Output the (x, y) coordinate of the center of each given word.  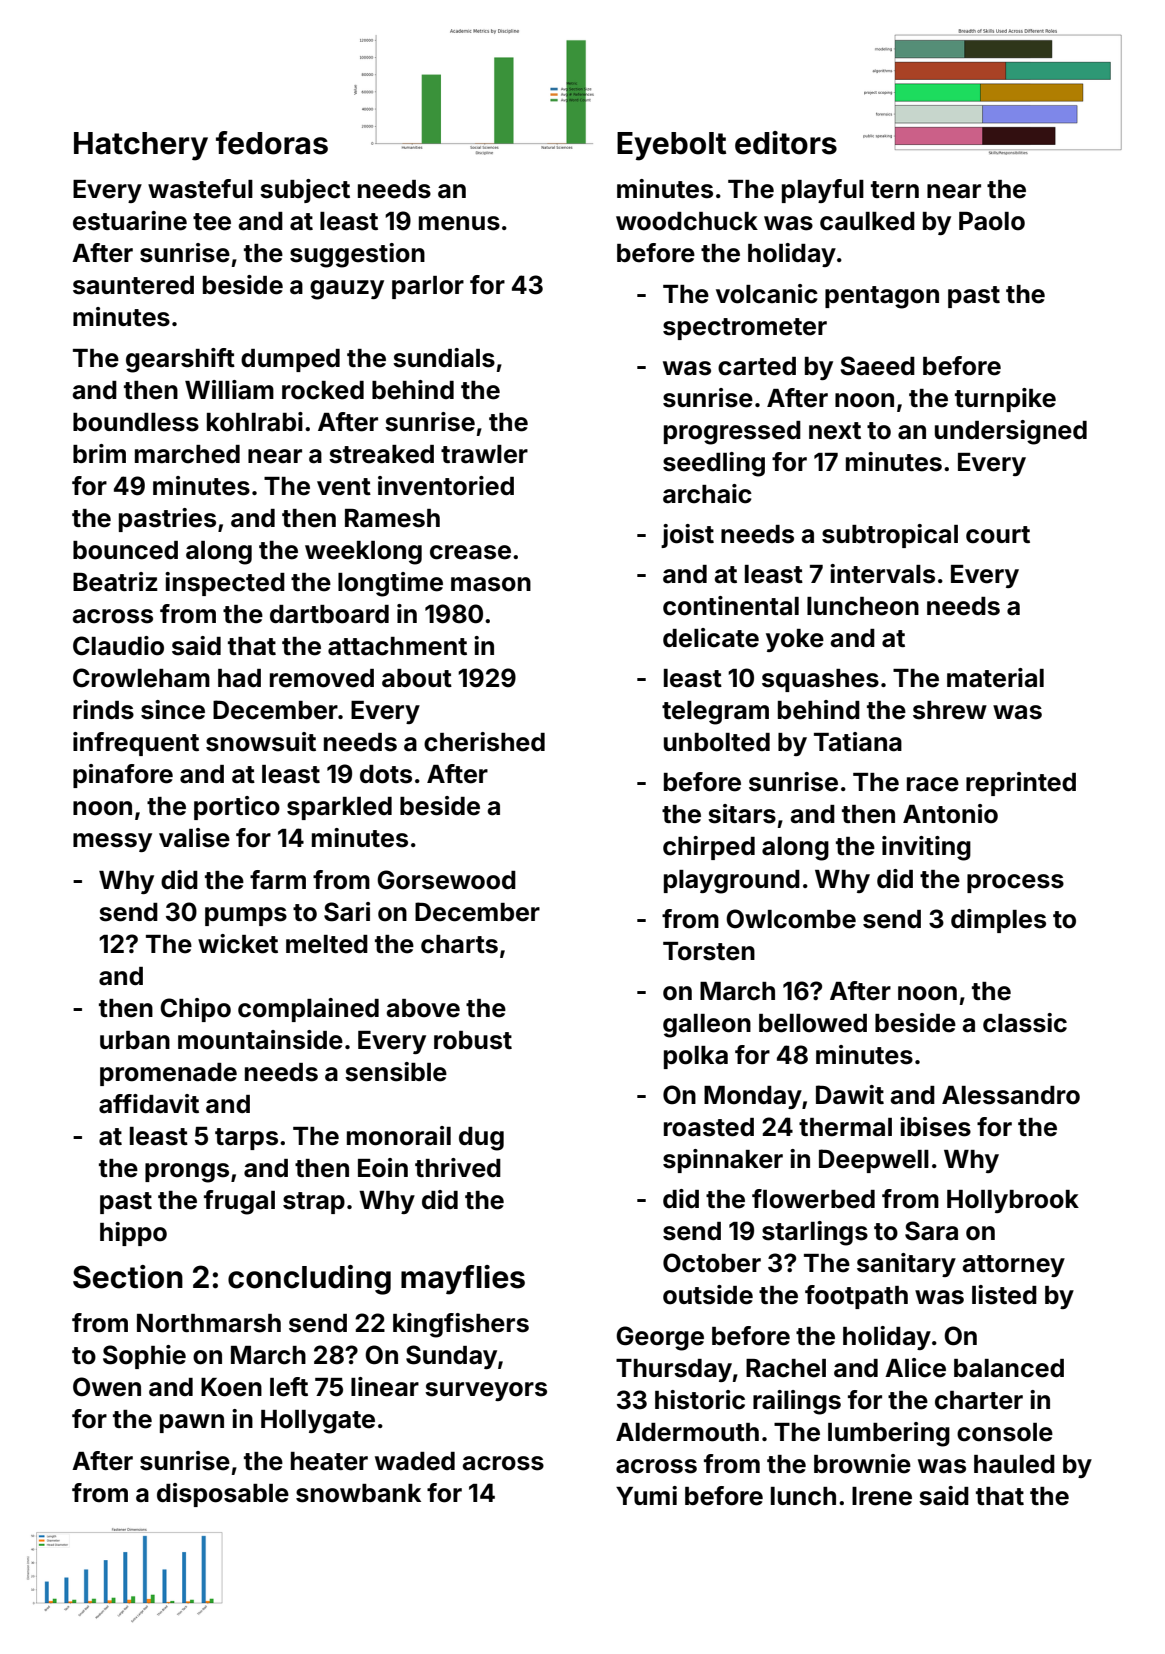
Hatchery (141, 146)
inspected (225, 584)
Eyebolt (671, 146)
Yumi (646, 1495)
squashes (820, 680)
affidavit (149, 1104)
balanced (1009, 1368)
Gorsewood (446, 880)
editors (786, 143)
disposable (223, 1495)
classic (1025, 1023)
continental (731, 606)
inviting (926, 848)
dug (481, 1139)
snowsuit (261, 742)
